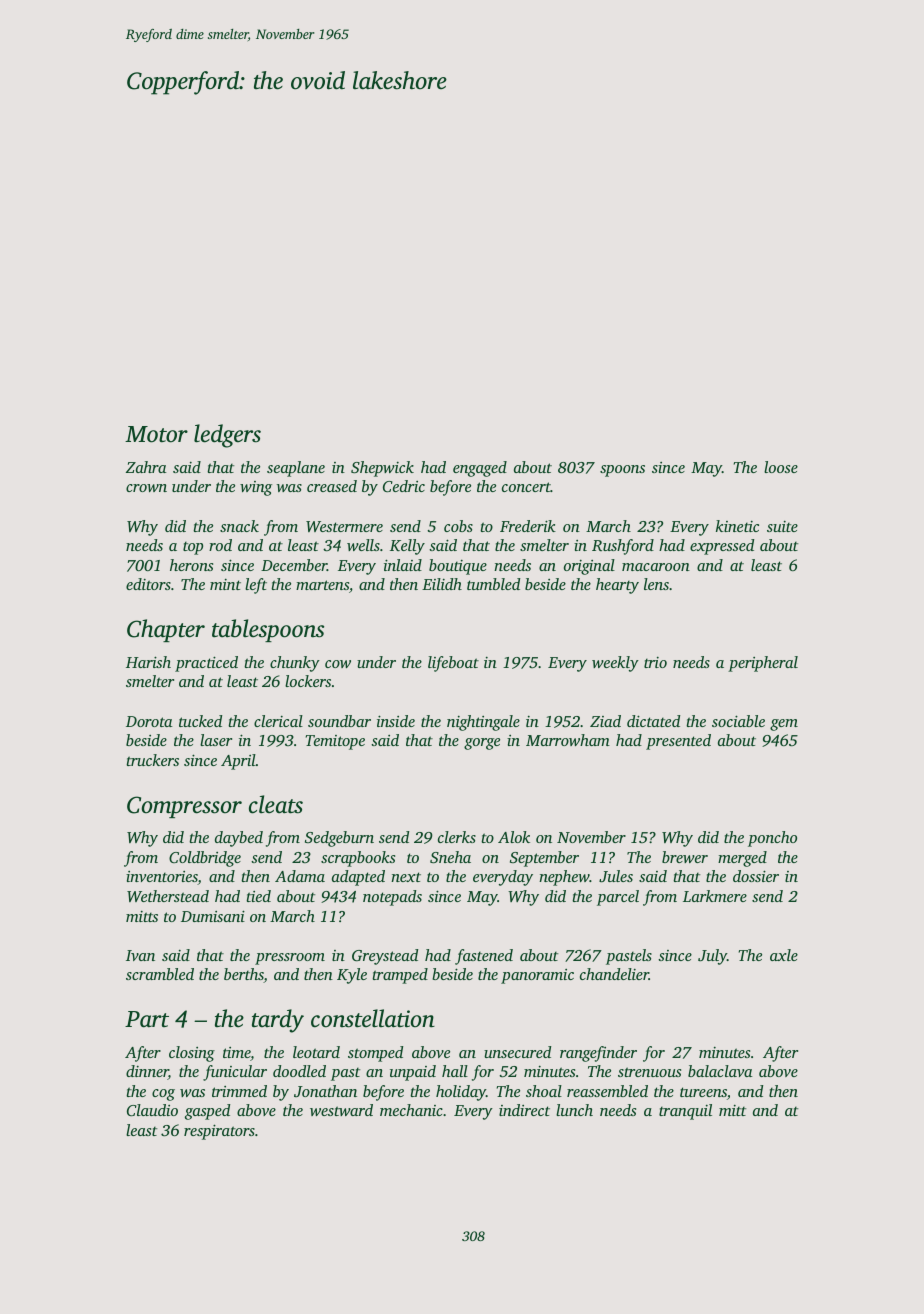 The width and height of the page is (924, 1314). Describe the element at coordinates (205, 859) in the page. I see `Coldbridge` at that location.
